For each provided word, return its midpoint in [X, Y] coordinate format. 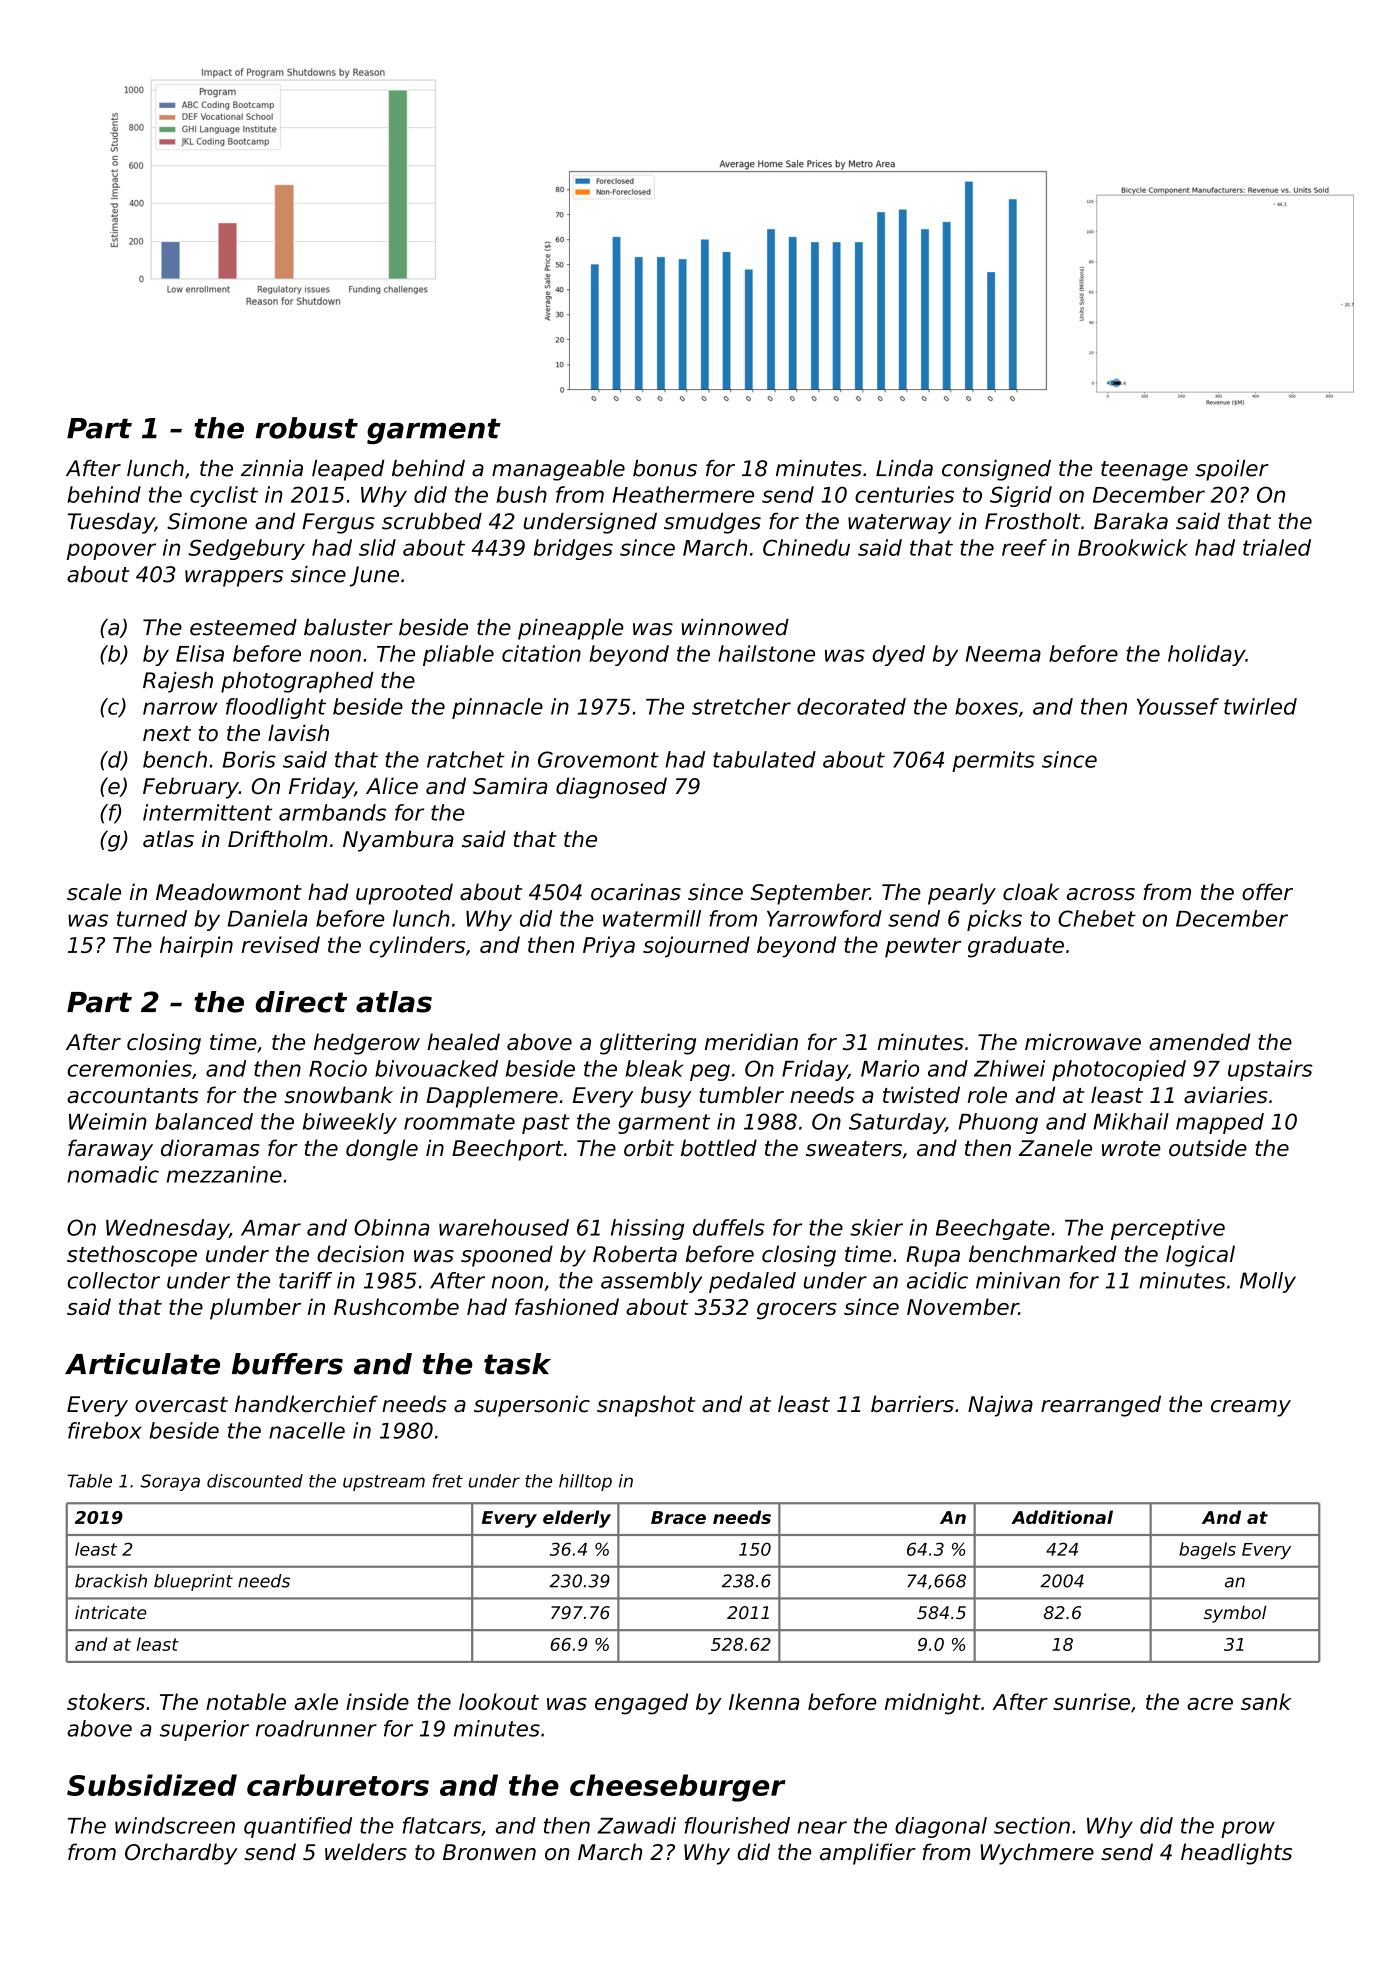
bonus [665, 468]
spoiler [1232, 470]
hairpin [196, 947]
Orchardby [181, 1854]
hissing [647, 1229]
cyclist [224, 496]
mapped [1220, 1123]
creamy [1251, 1408]
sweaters [854, 1149]
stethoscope [132, 1256]
